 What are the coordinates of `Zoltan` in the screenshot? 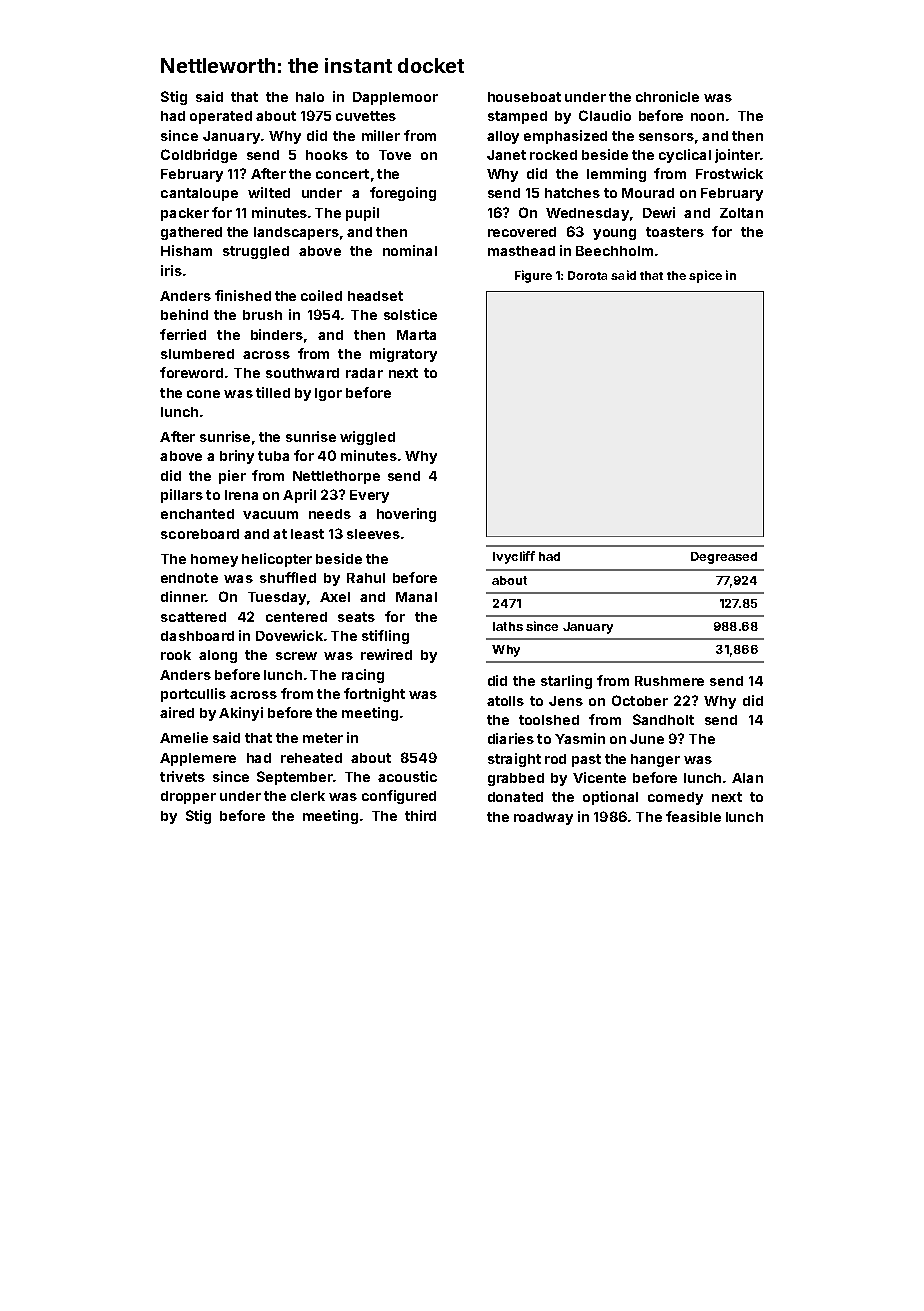 It's located at (741, 213).
